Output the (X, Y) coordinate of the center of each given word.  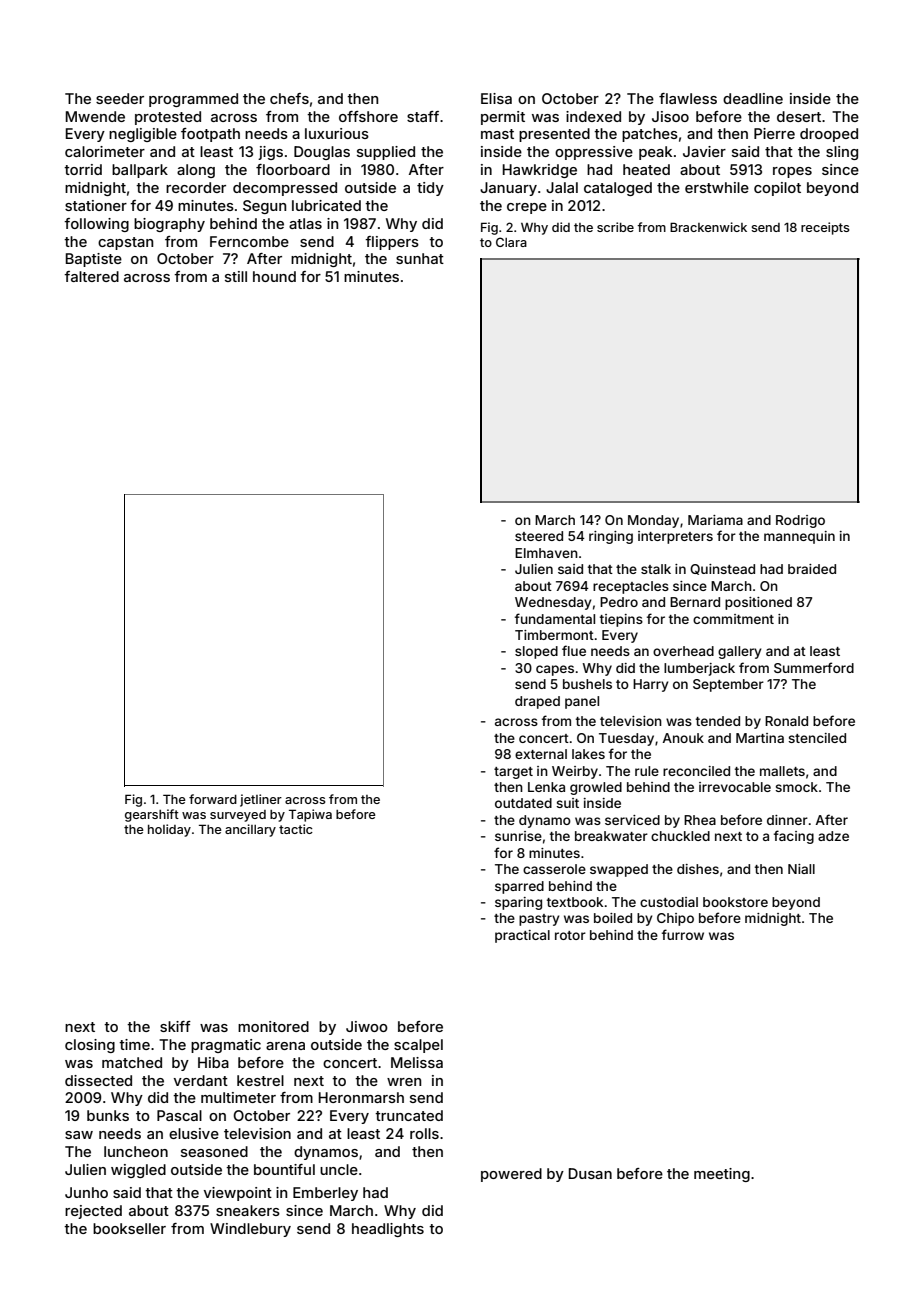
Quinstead (722, 569)
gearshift (152, 815)
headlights (388, 1230)
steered (539, 536)
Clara (511, 242)
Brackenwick (708, 227)
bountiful (284, 1169)
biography (169, 225)
